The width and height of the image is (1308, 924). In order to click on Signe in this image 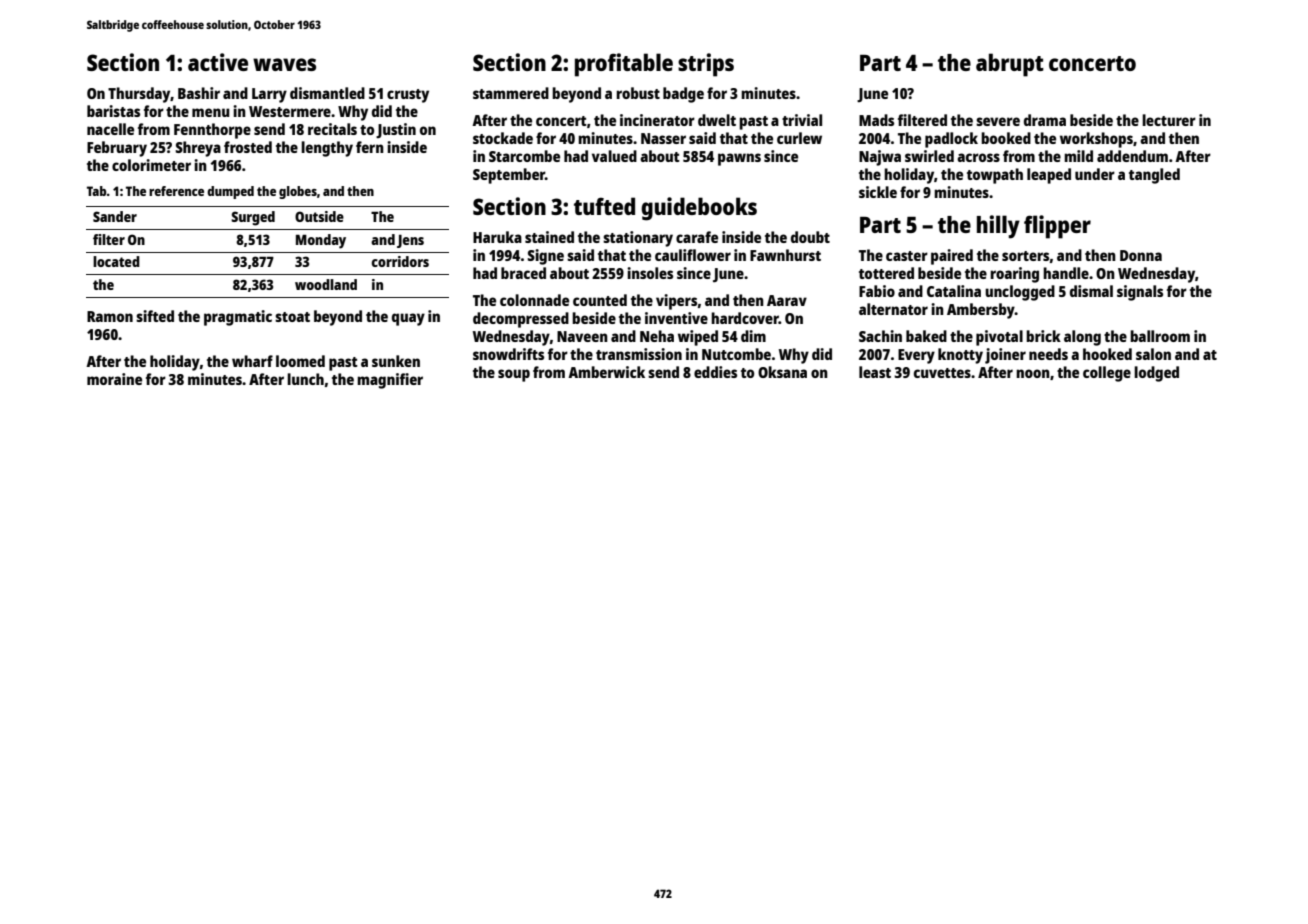, I will do `click(545, 257)`.
